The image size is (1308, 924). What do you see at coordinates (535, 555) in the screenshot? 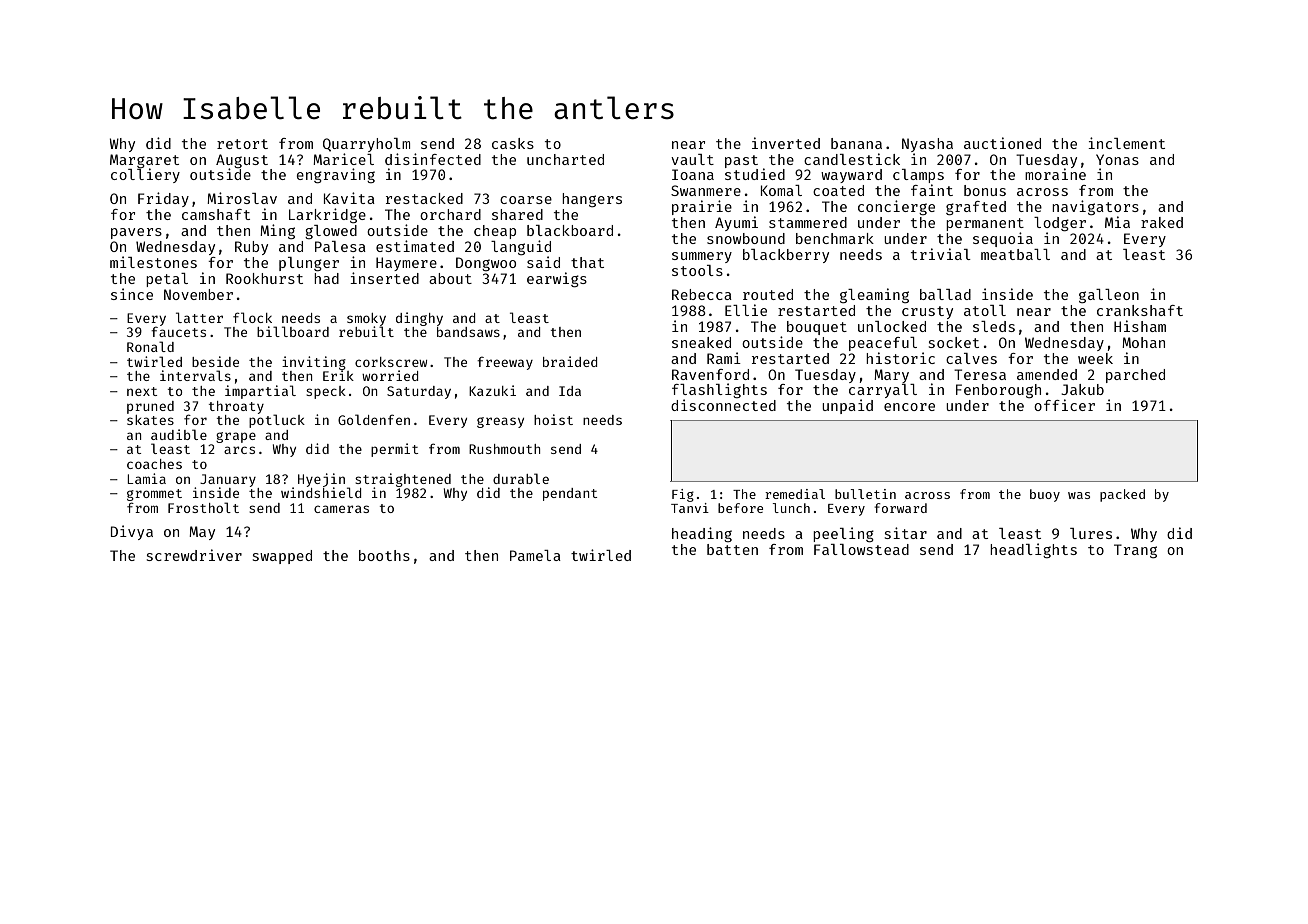
I see `Pamela` at bounding box center [535, 555].
